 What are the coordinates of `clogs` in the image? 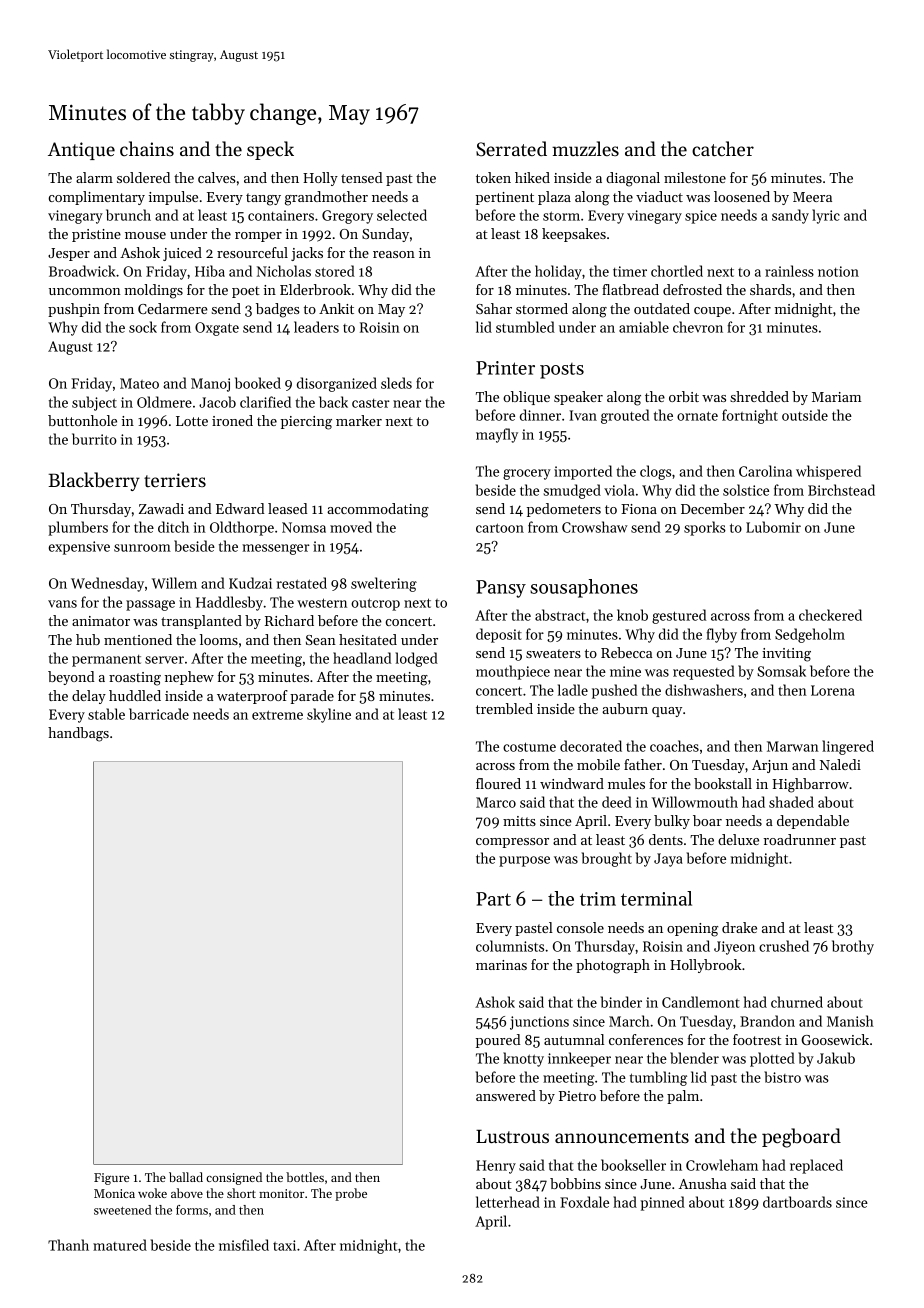 It's located at (655, 472).
